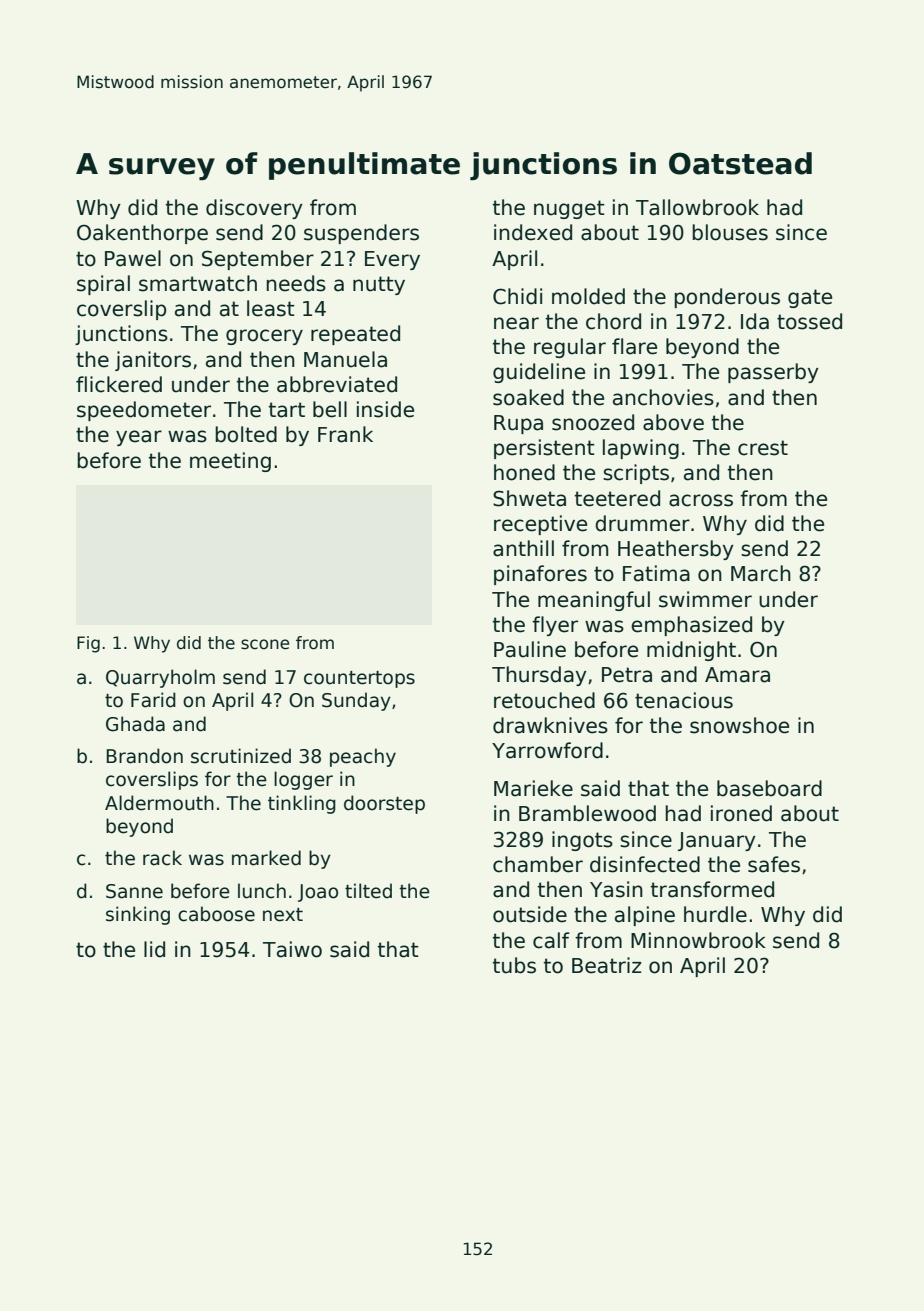 The height and width of the image is (1311, 924). Describe the element at coordinates (514, 965) in the image. I see `tubs` at that location.
